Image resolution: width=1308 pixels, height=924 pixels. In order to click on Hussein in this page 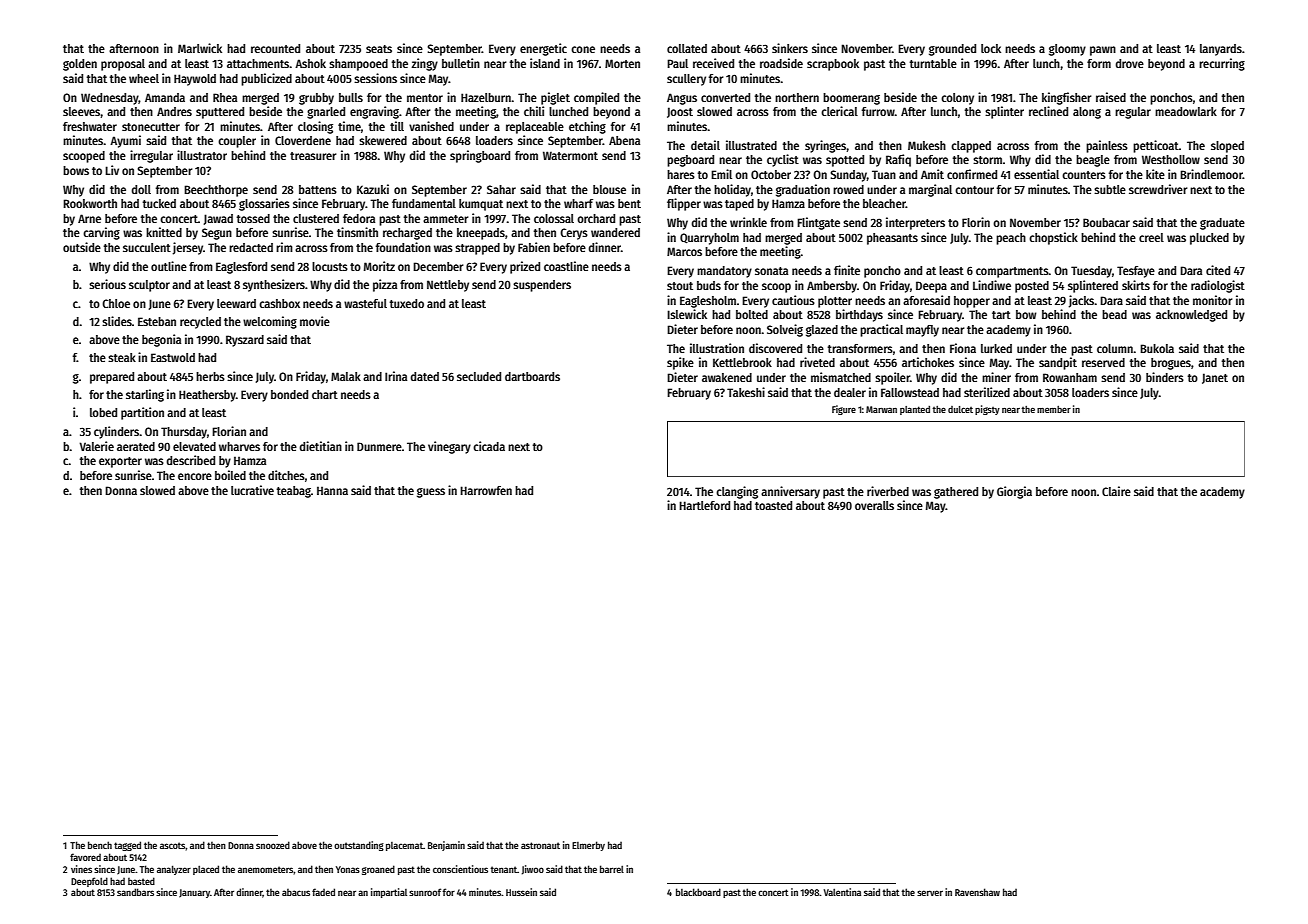, I will do `click(521, 892)`.
